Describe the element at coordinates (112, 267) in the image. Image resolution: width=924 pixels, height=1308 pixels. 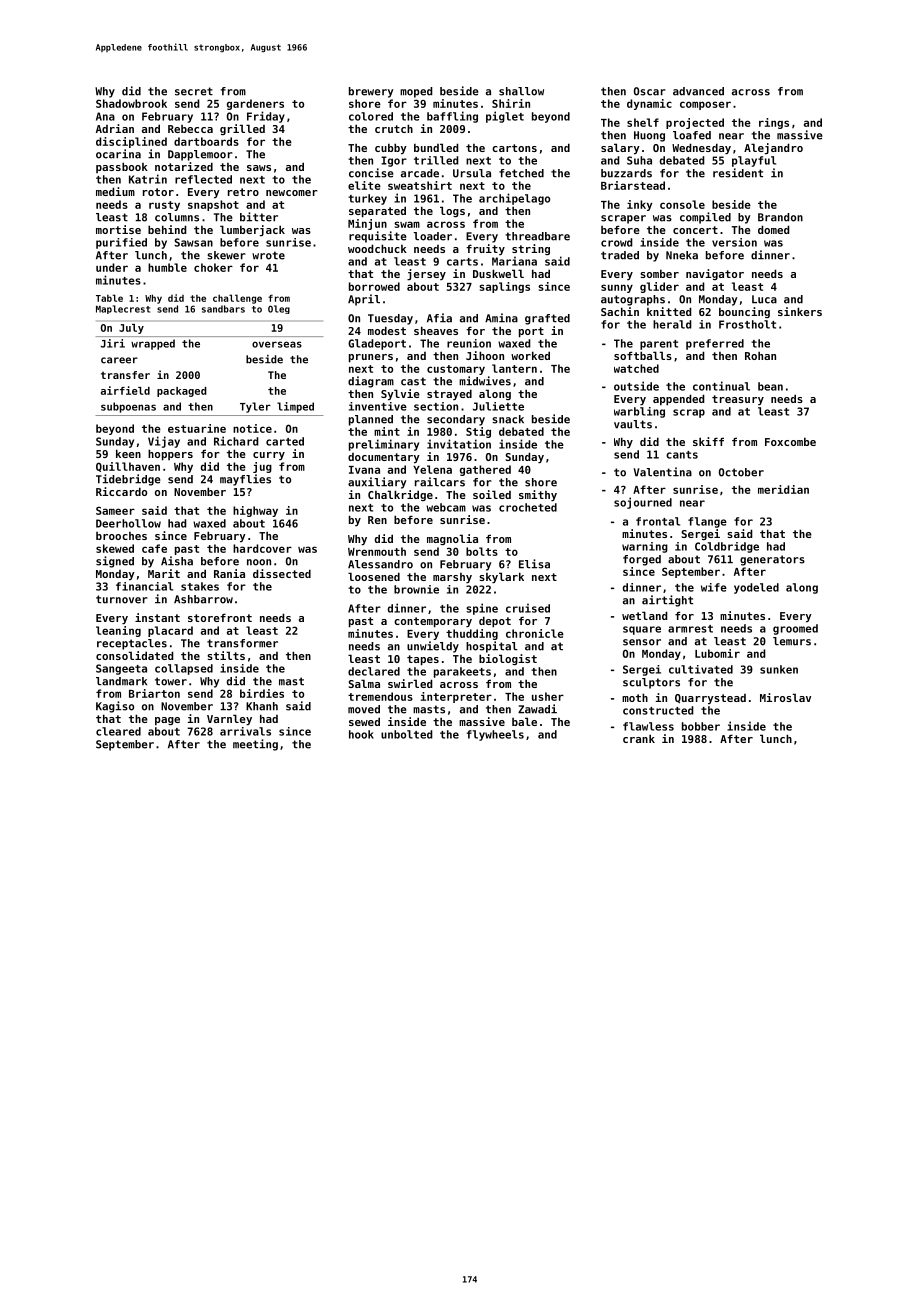
I see `under` at that location.
